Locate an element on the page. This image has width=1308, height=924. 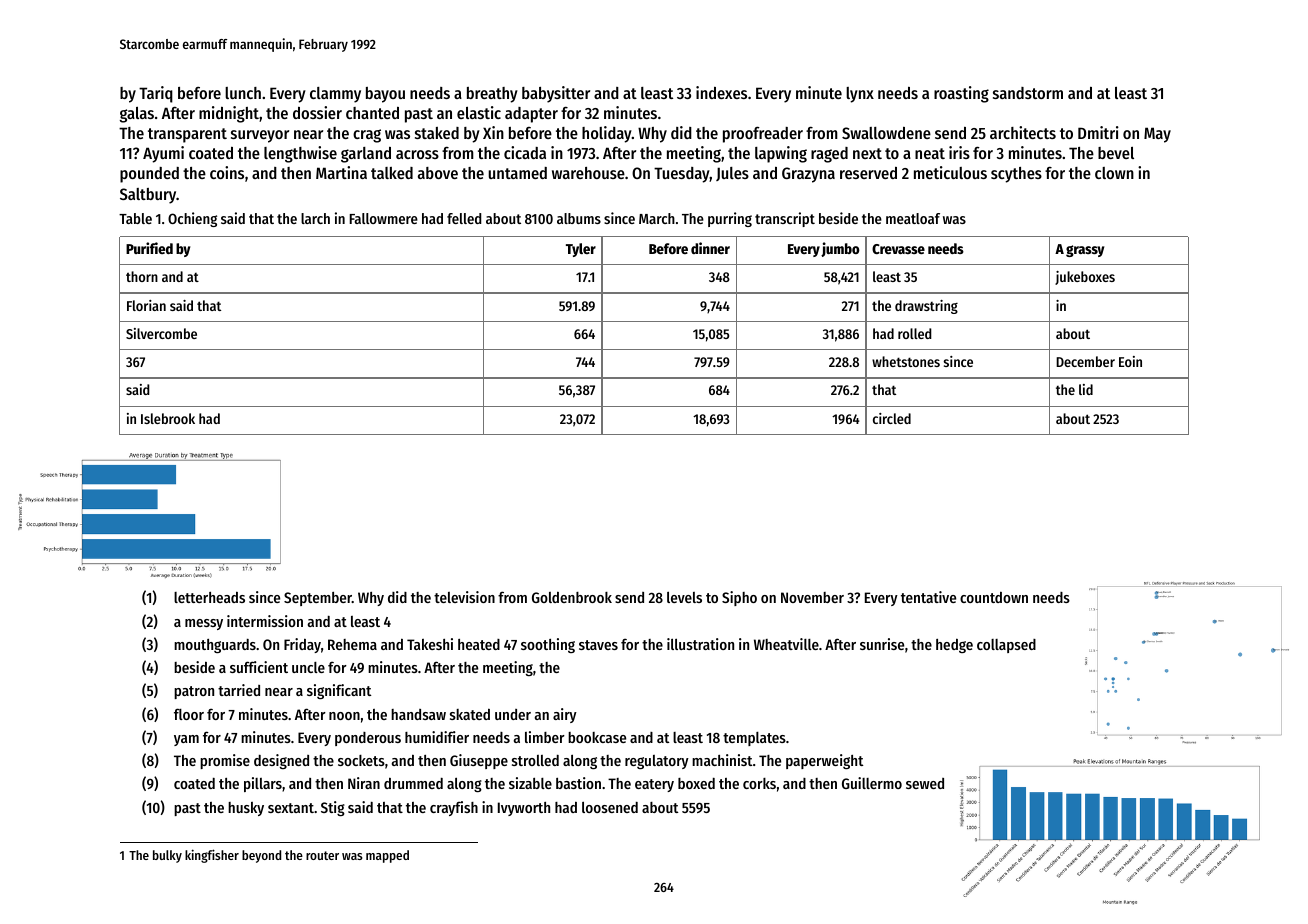
Silvercombe is located at coordinates (161, 333).
